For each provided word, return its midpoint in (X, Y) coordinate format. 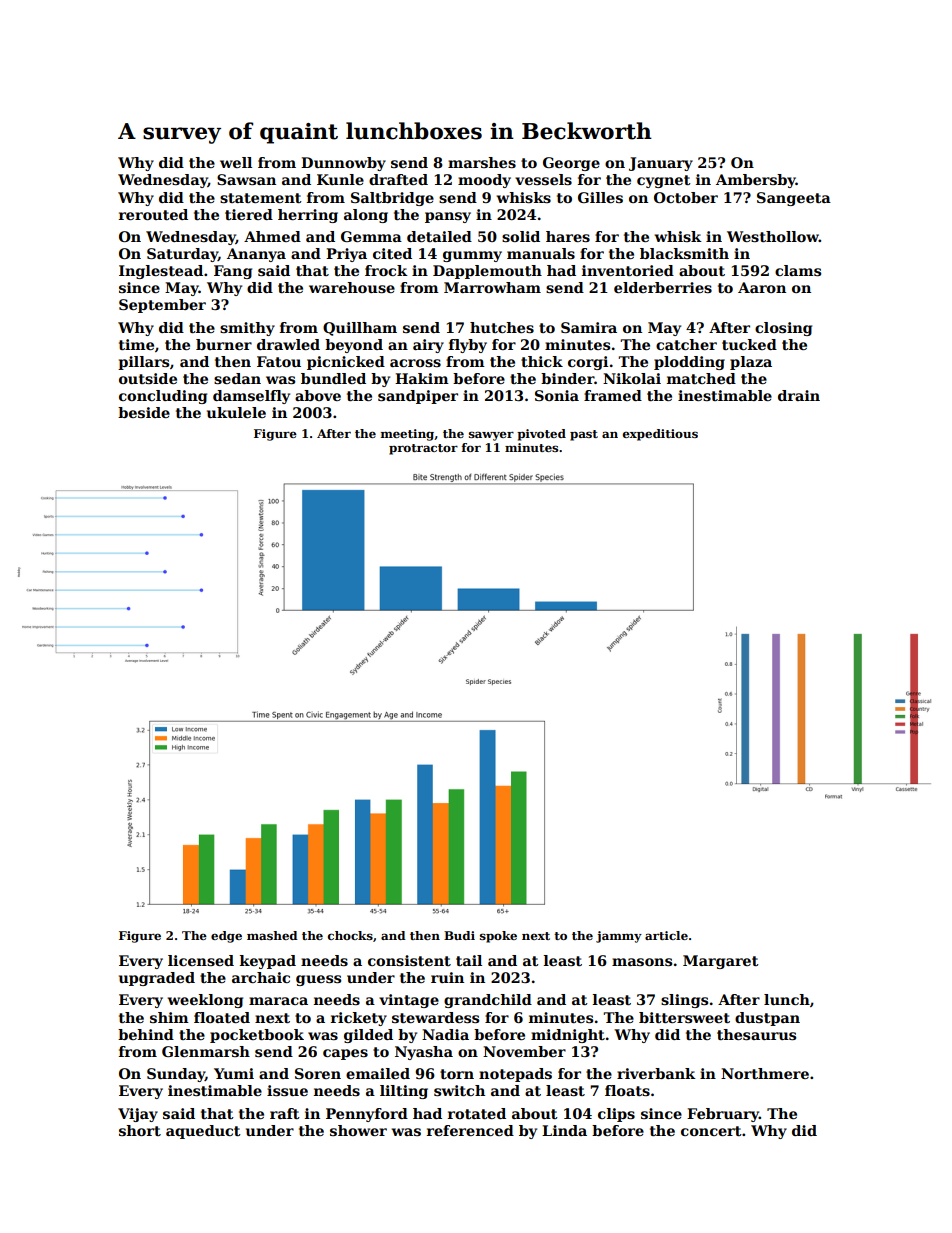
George (571, 164)
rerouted (153, 214)
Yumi (234, 1073)
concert (711, 1131)
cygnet (664, 181)
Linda (564, 1130)
